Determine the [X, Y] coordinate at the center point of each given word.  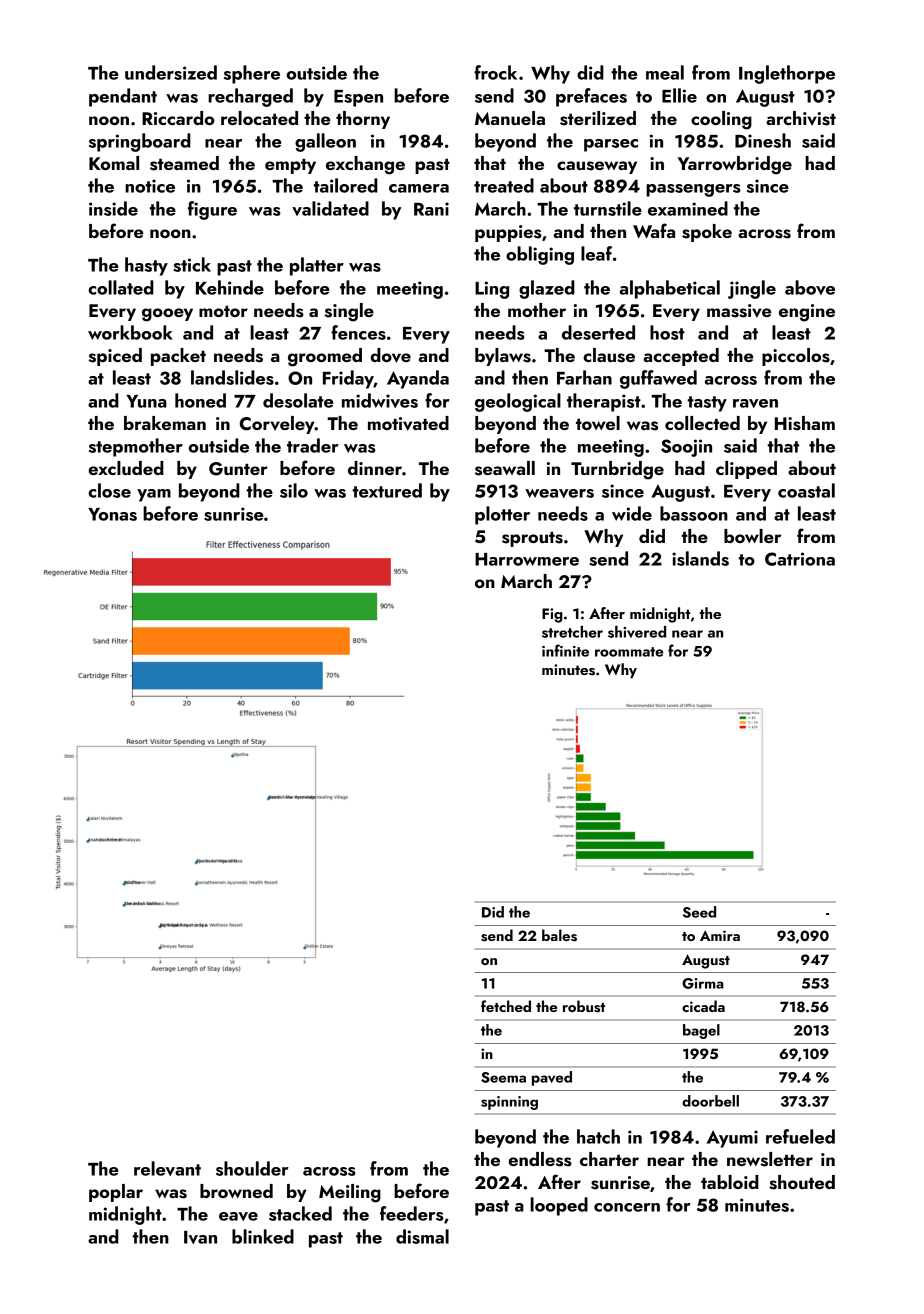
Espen [358, 98]
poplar [116, 1193]
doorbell [710, 1101]
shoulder [252, 1168]
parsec [611, 145]
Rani [431, 209]
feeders [412, 1213]
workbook [130, 332]
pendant [123, 97]
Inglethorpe [787, 74]
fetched [506, 1006]
